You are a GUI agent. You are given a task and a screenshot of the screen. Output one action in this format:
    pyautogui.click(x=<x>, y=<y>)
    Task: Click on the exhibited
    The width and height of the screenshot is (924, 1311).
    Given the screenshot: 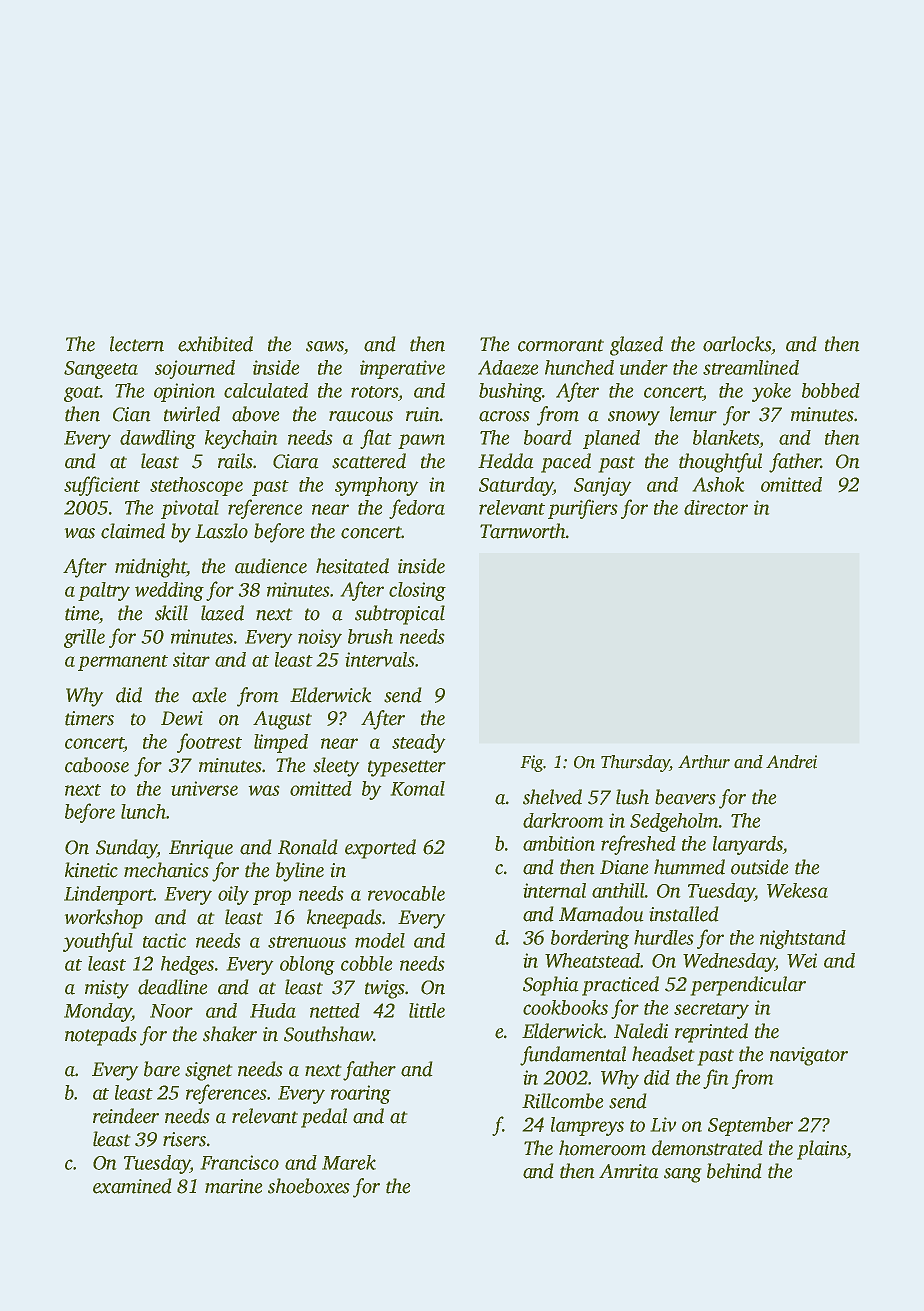 What is the action you would take?
    pyautogui.click(x=215, y=344)
